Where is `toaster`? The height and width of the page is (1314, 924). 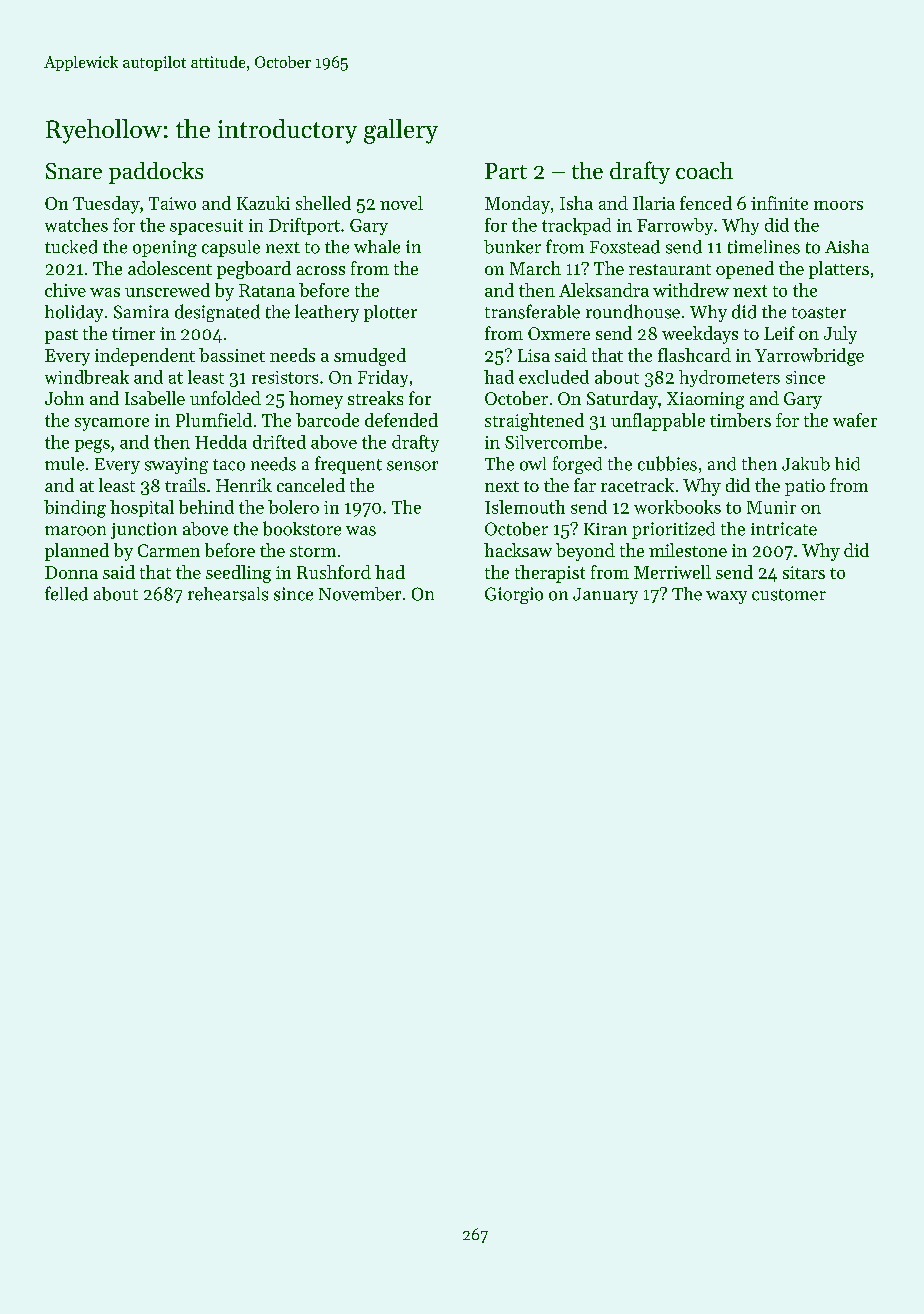 toaster is located at coordinates (819, 313).
